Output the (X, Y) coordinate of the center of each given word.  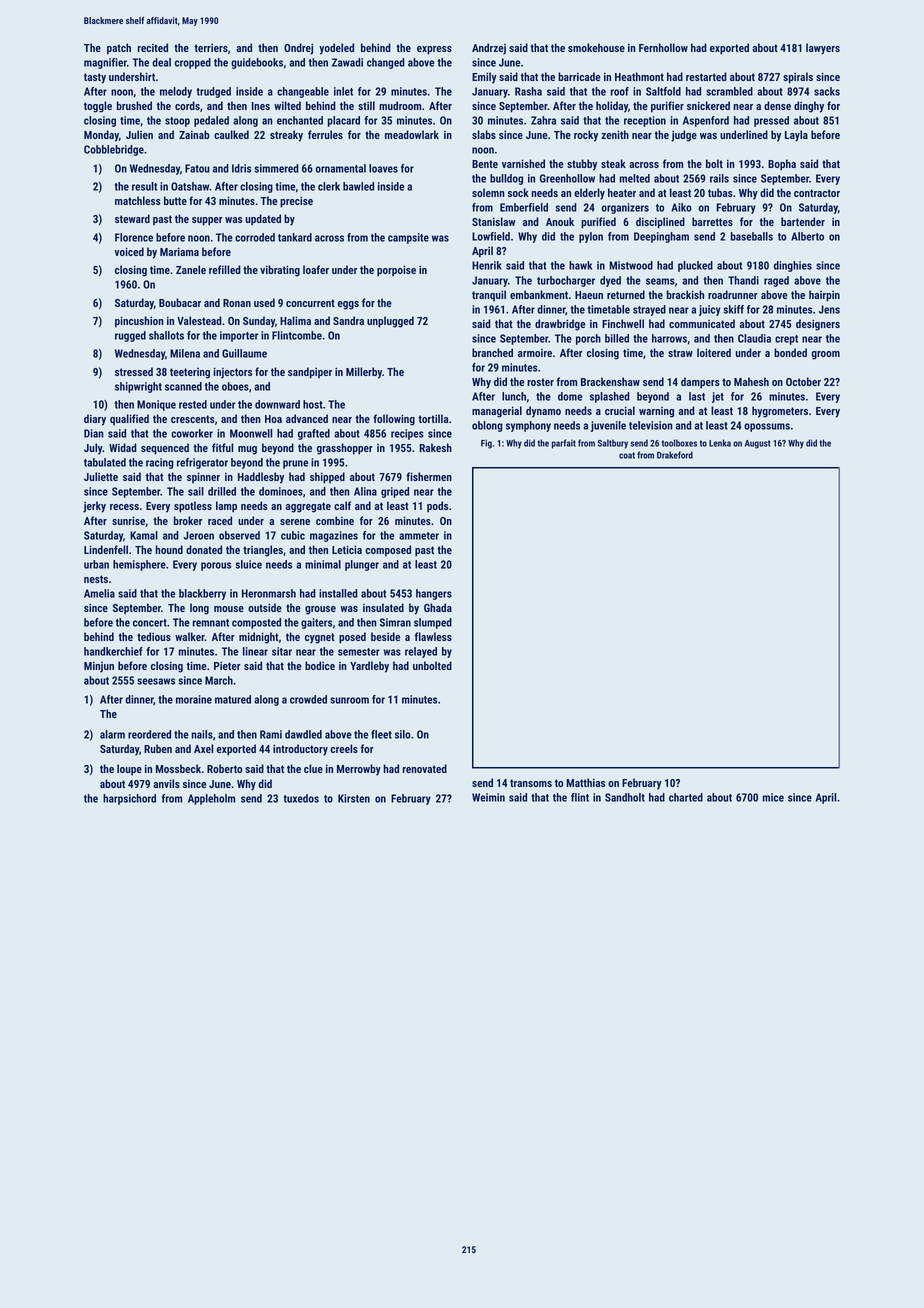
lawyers (823, 49)
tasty (95, 78)
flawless (433, 636)
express (434, 50)
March (219, 680)
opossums (767, 427)
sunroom (349, 700)
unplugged (390, 322)
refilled (225, 269)
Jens (829, 309)
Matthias (585, 782)
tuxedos (301, 798)
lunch (514, 396)
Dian (94, 433)
